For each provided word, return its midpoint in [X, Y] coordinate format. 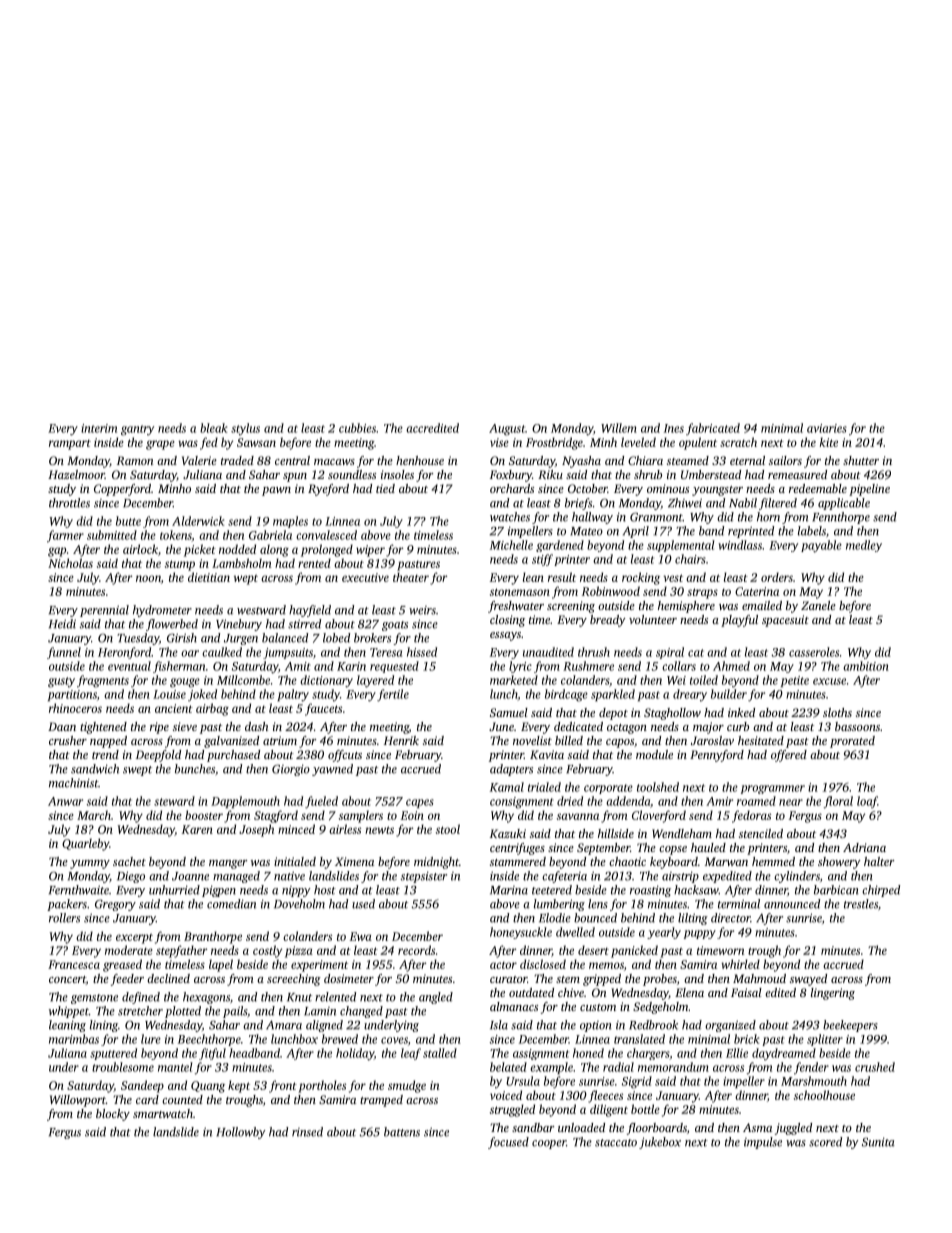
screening [571, 607]
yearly [664, 933]
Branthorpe [213, 937]
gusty [61, 682]
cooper [549, 1144]
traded [237, 460]
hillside [616, 833]
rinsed [307, 1132]
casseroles [814, 652]
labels [812, 531]
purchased [233, 756]
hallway [592, 518]
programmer [773, 789]
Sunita [878, 1142]
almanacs [514, 1006]
